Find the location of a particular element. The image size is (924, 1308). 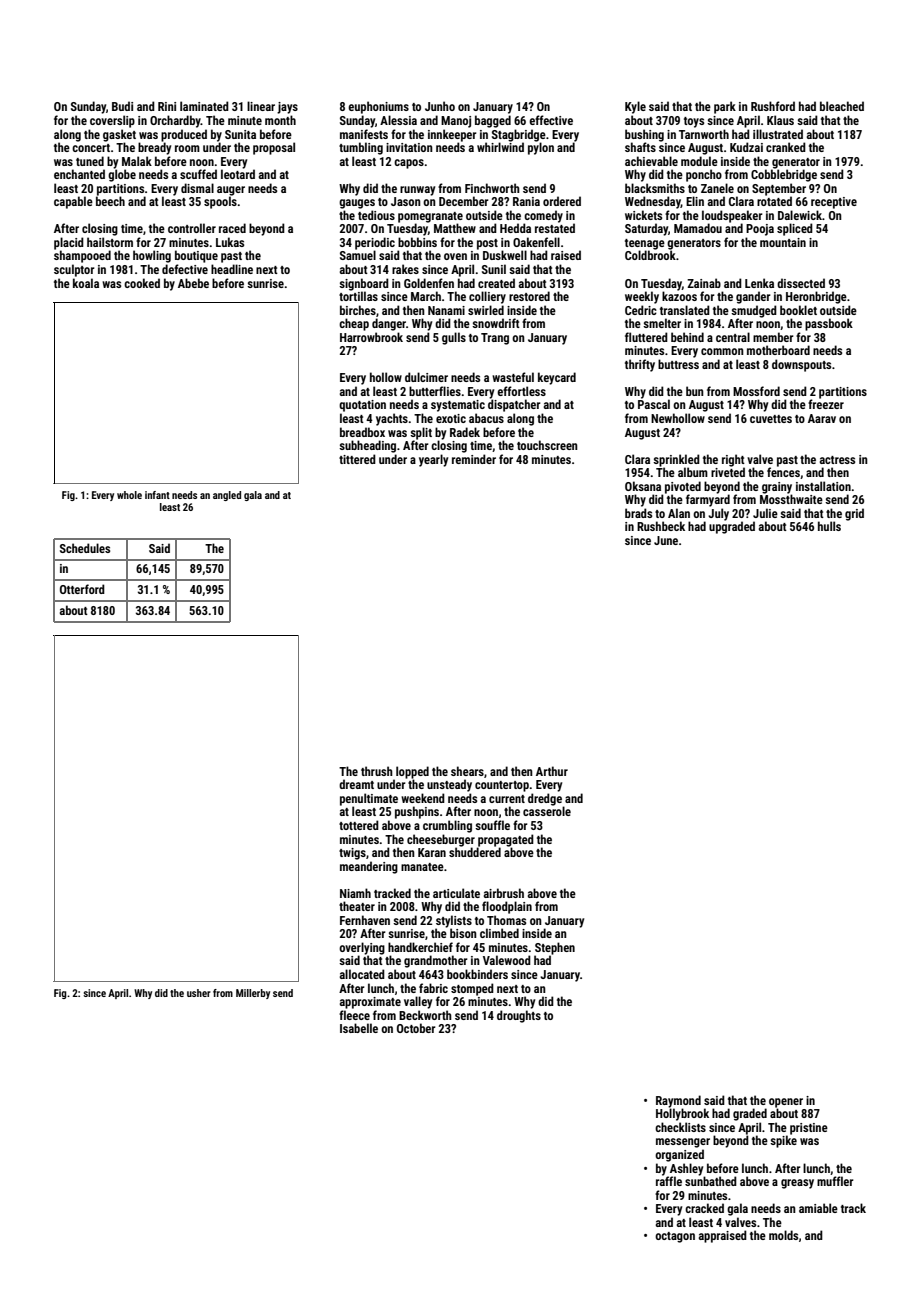

hulls is located at coordinates (829, 526).
